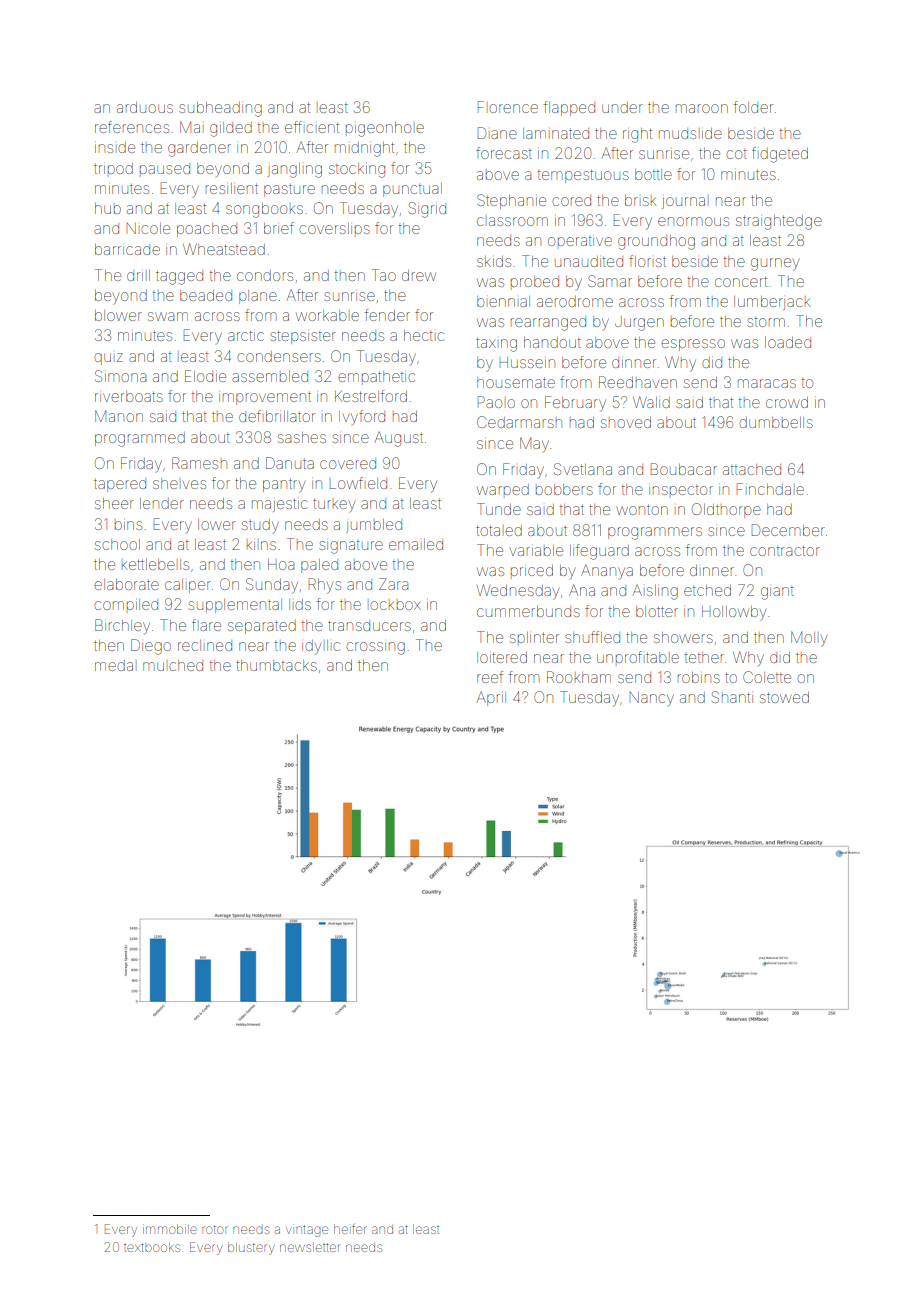  Describe the element at coordinates (309, 1247) in the image. I see `newsletter` at that location.
